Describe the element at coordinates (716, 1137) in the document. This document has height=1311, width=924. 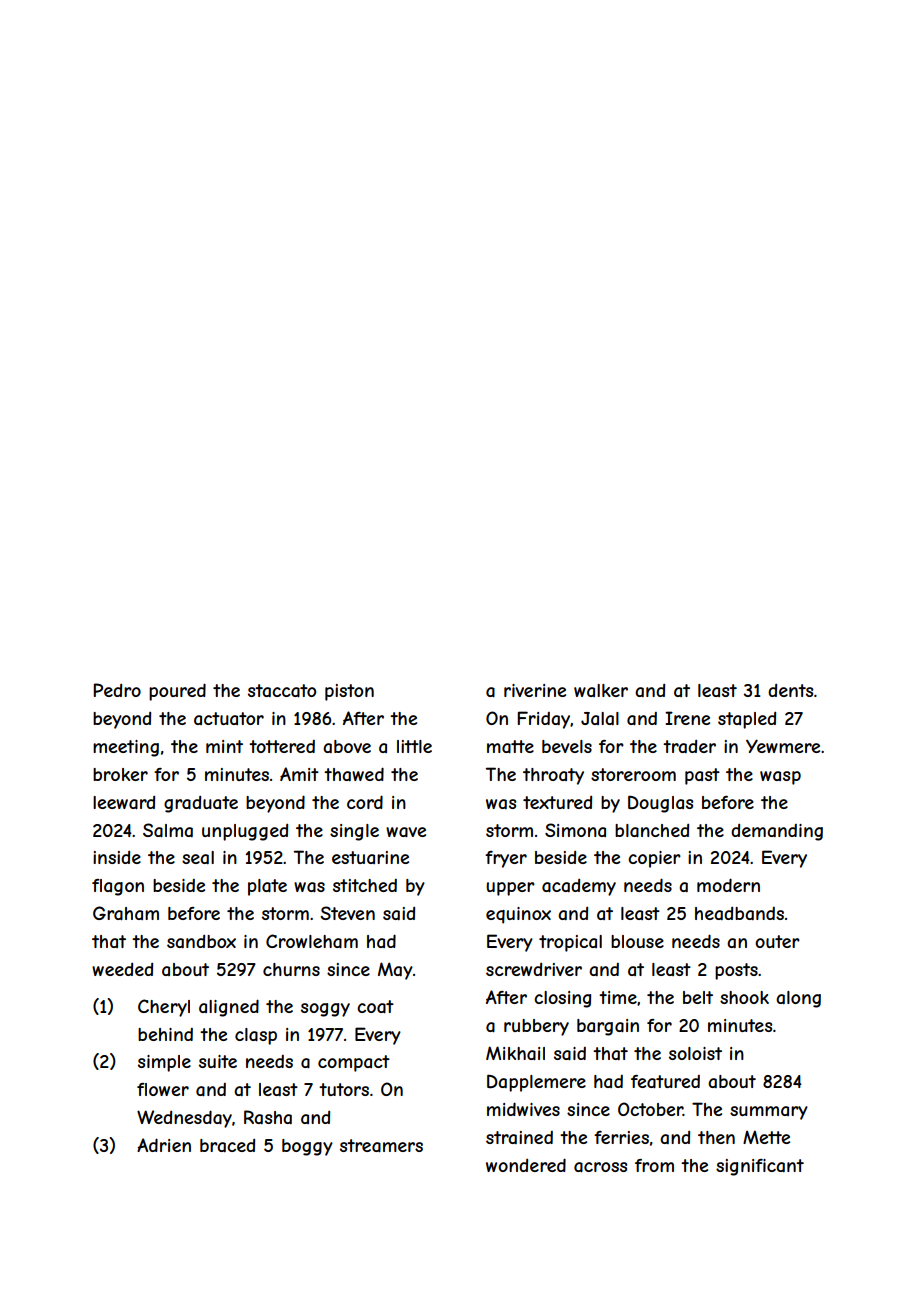
I see `then` at that location.
